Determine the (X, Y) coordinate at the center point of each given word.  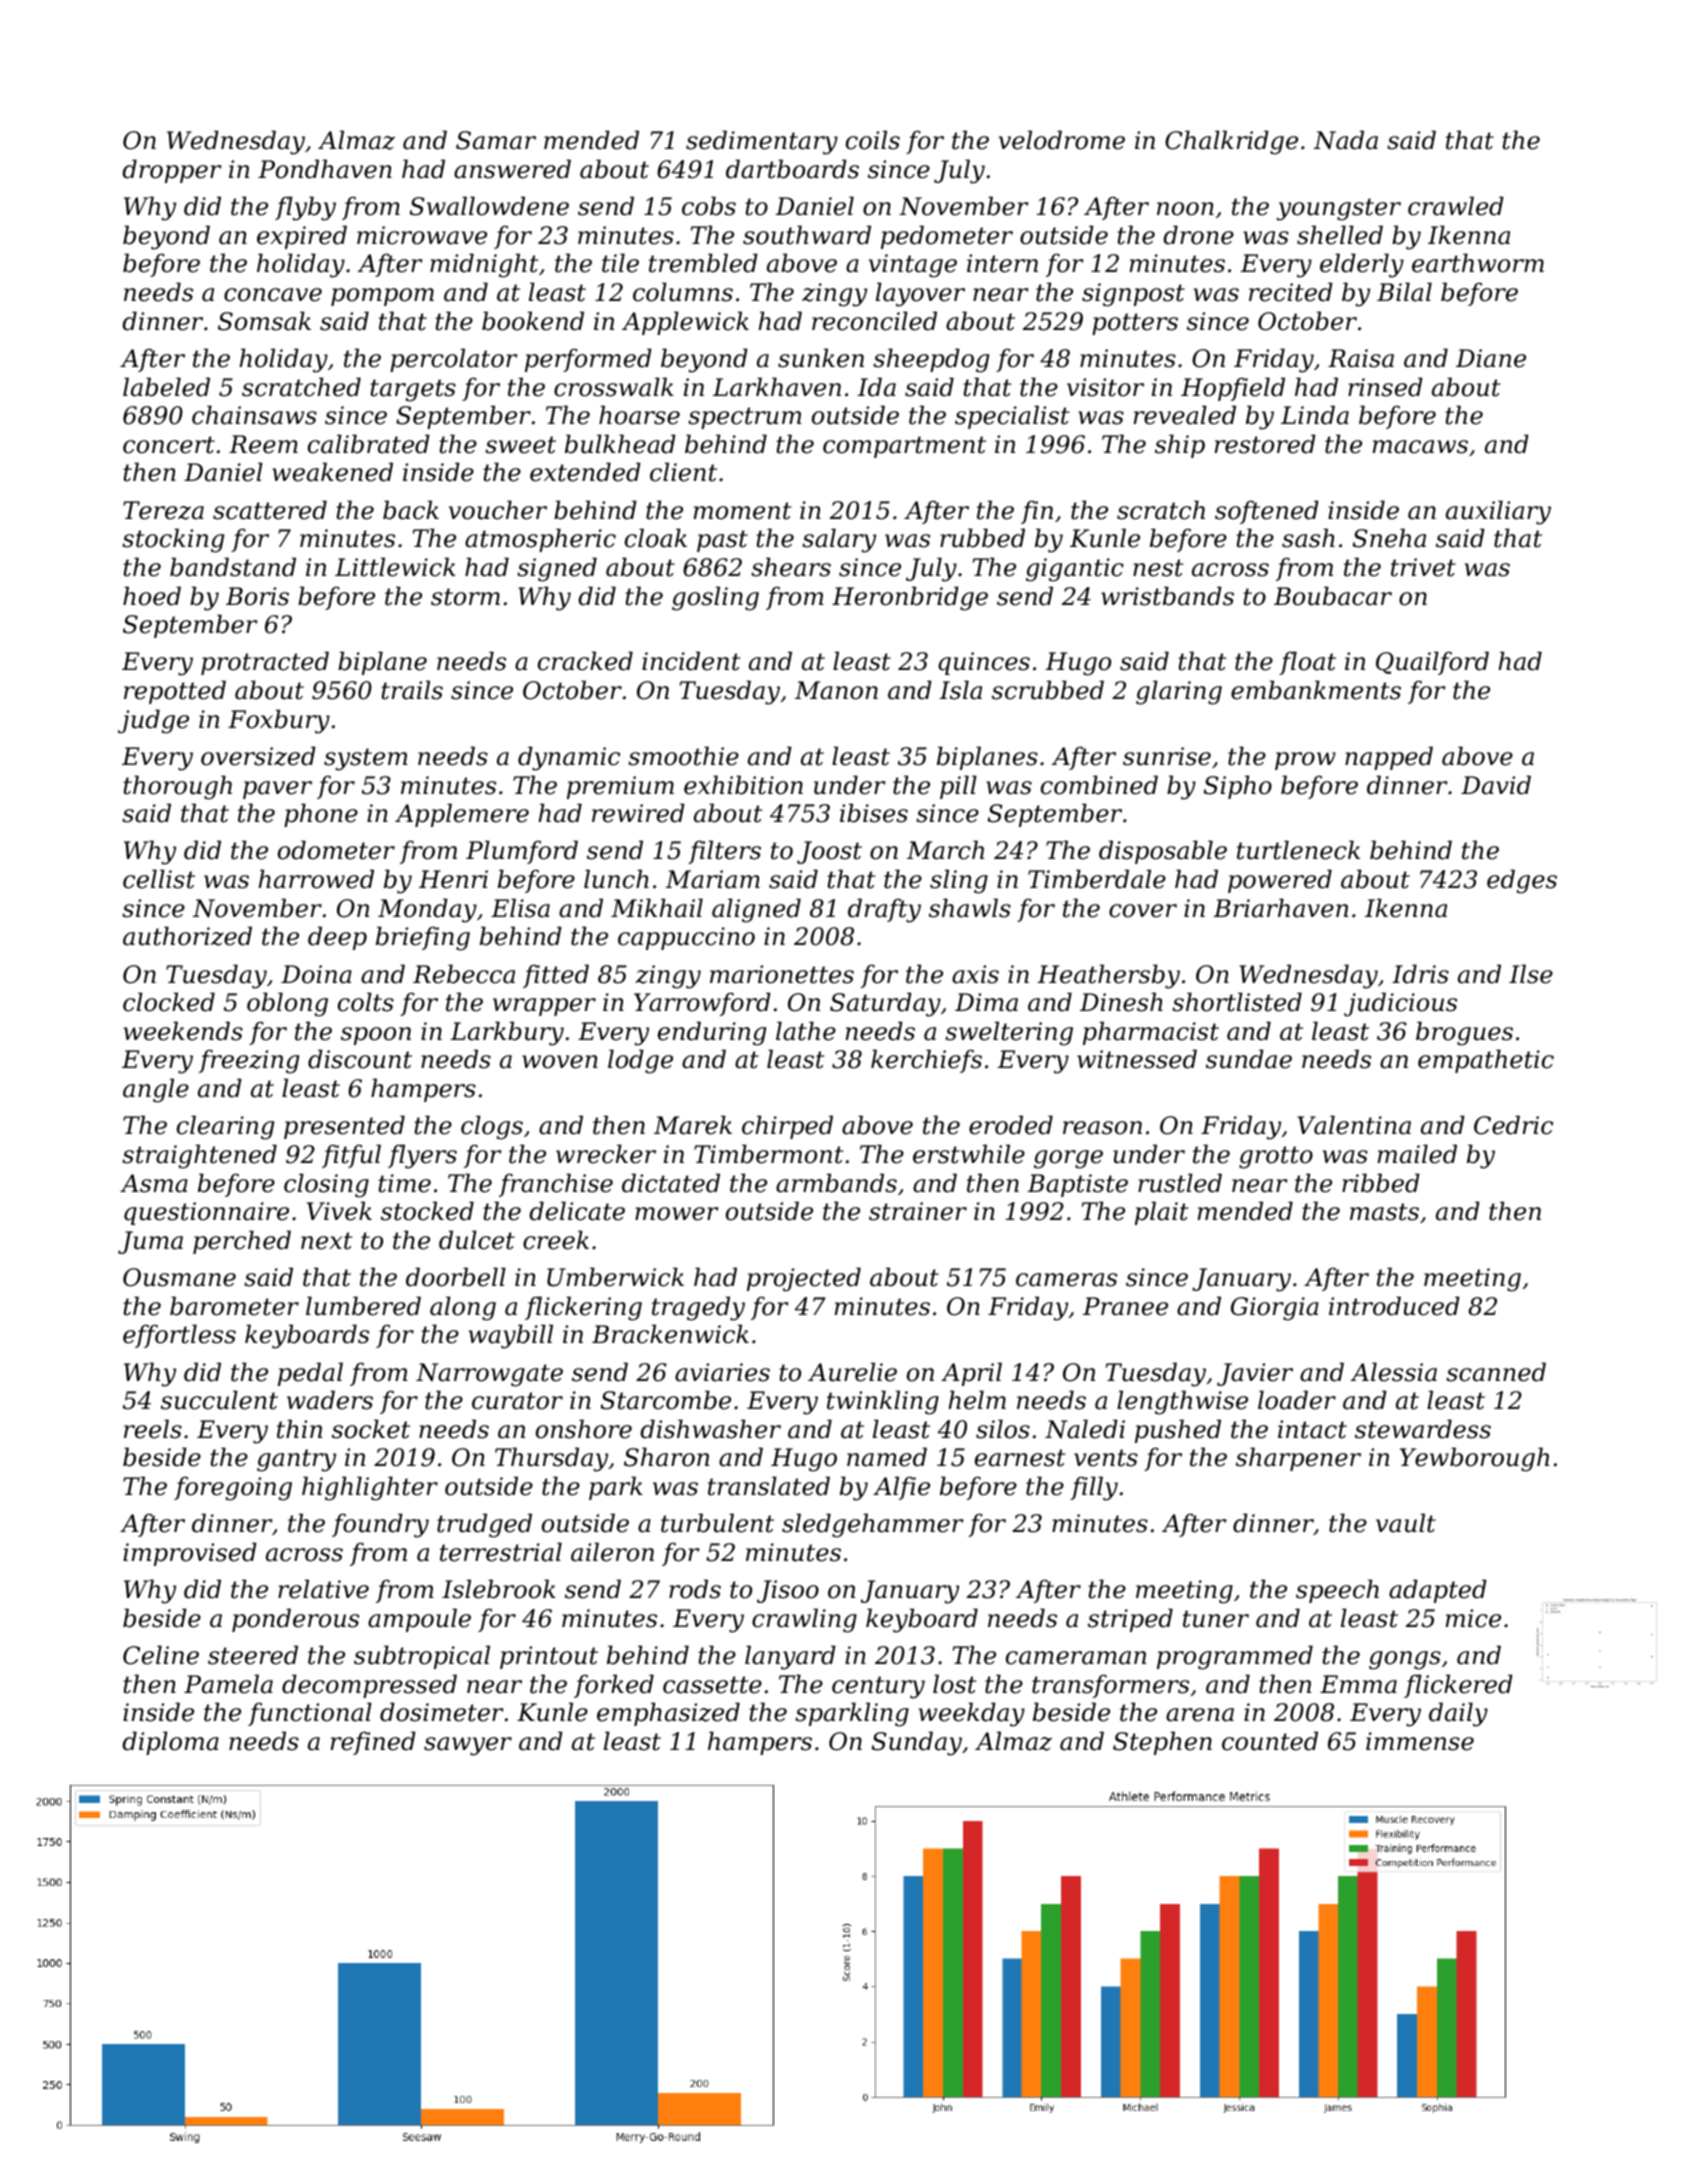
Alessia (1394, 1372)
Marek (693, 1125)
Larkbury (507, 1033)
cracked (585, 661)
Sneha (1389, 538)
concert (169, 445)
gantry (296, 1460)
